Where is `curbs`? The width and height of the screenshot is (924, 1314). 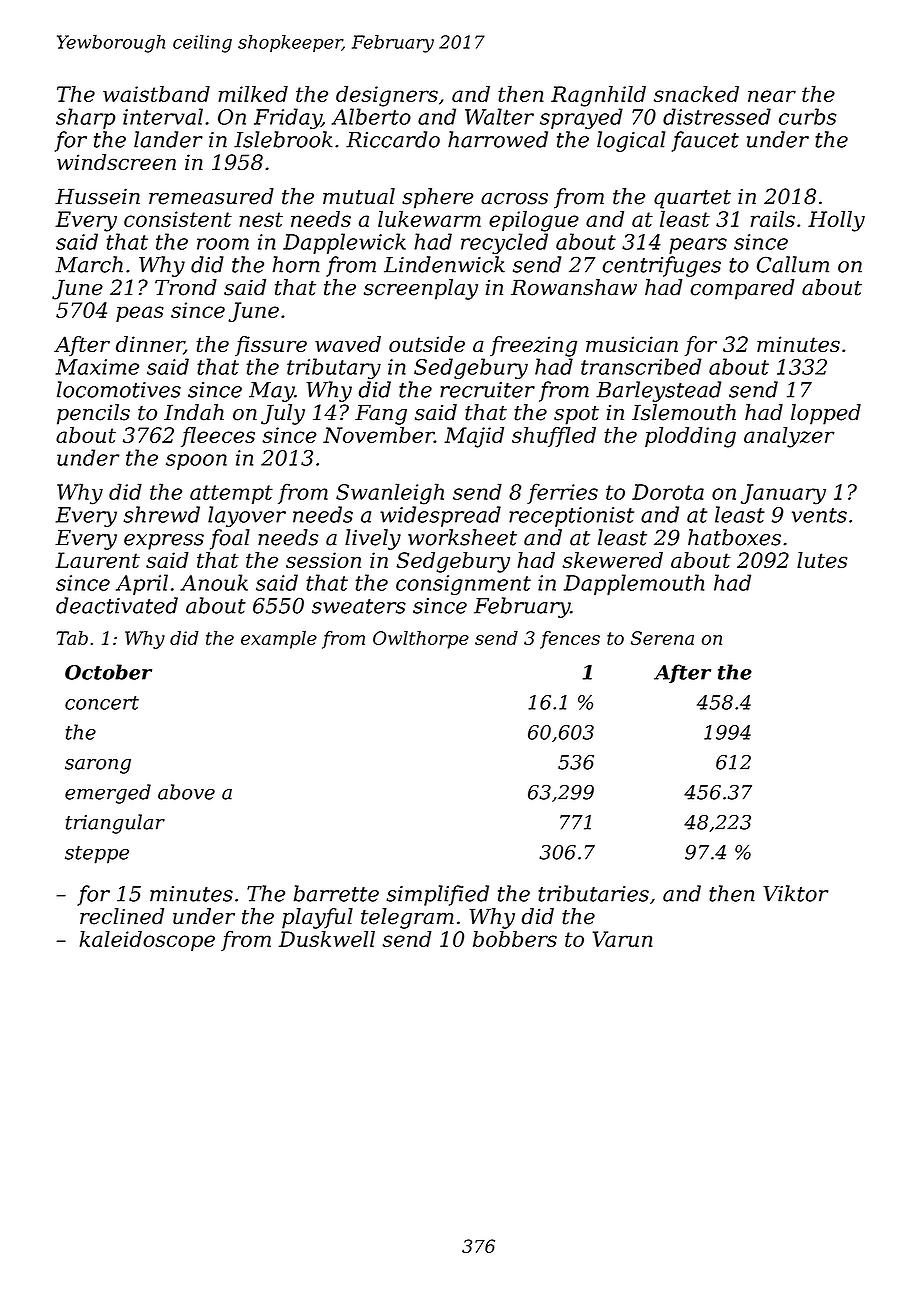 curbs is located at coordinates (808, 116).
